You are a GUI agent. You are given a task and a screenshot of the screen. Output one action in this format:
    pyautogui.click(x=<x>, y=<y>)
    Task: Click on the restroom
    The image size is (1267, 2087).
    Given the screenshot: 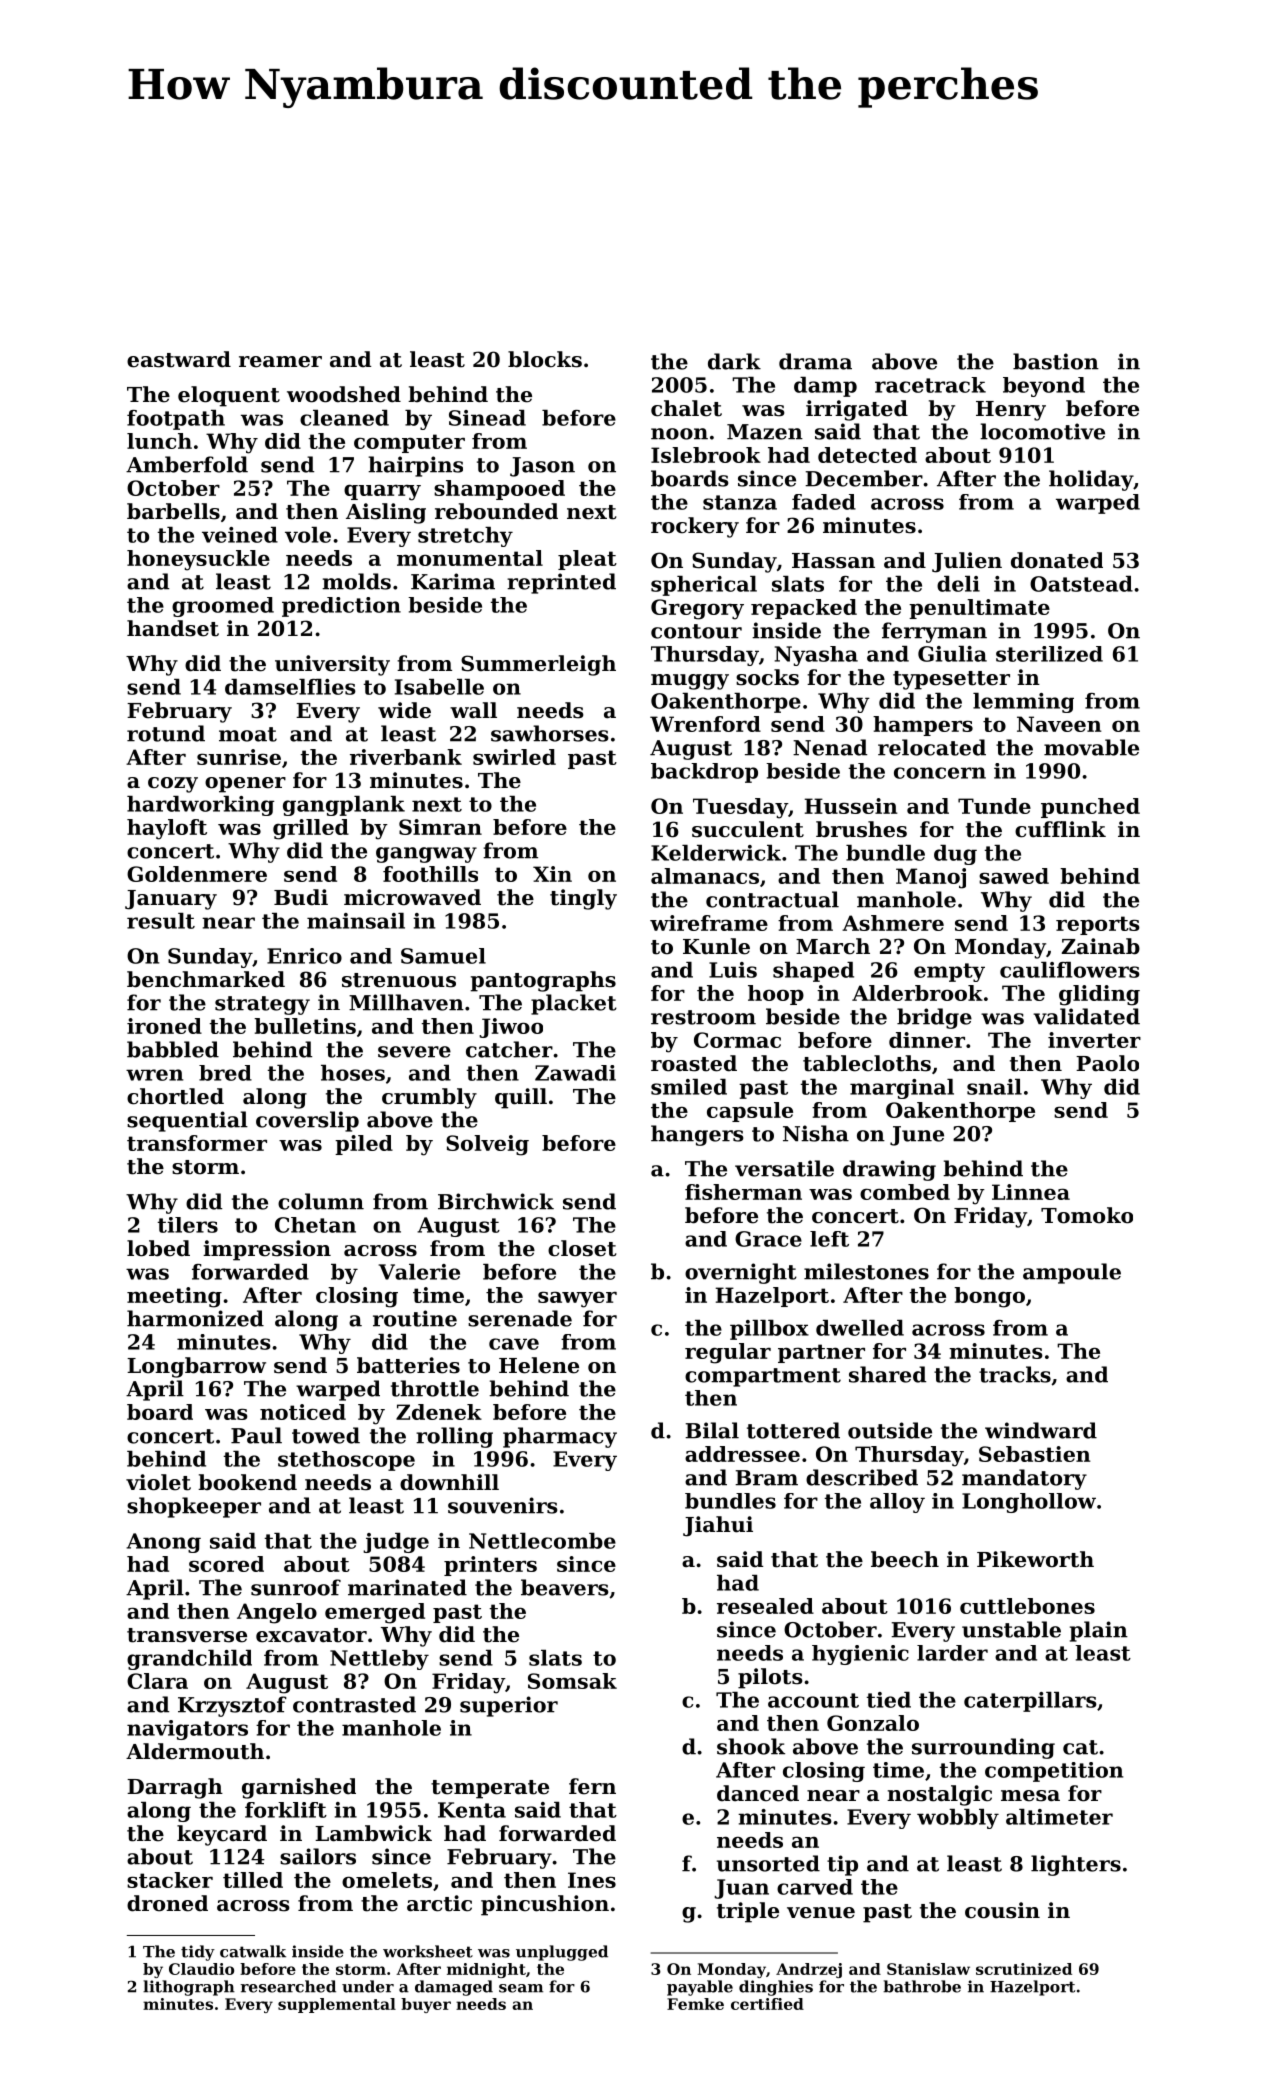 What is the action you would take?
    pyautogui.click(x=703, y=1017)
